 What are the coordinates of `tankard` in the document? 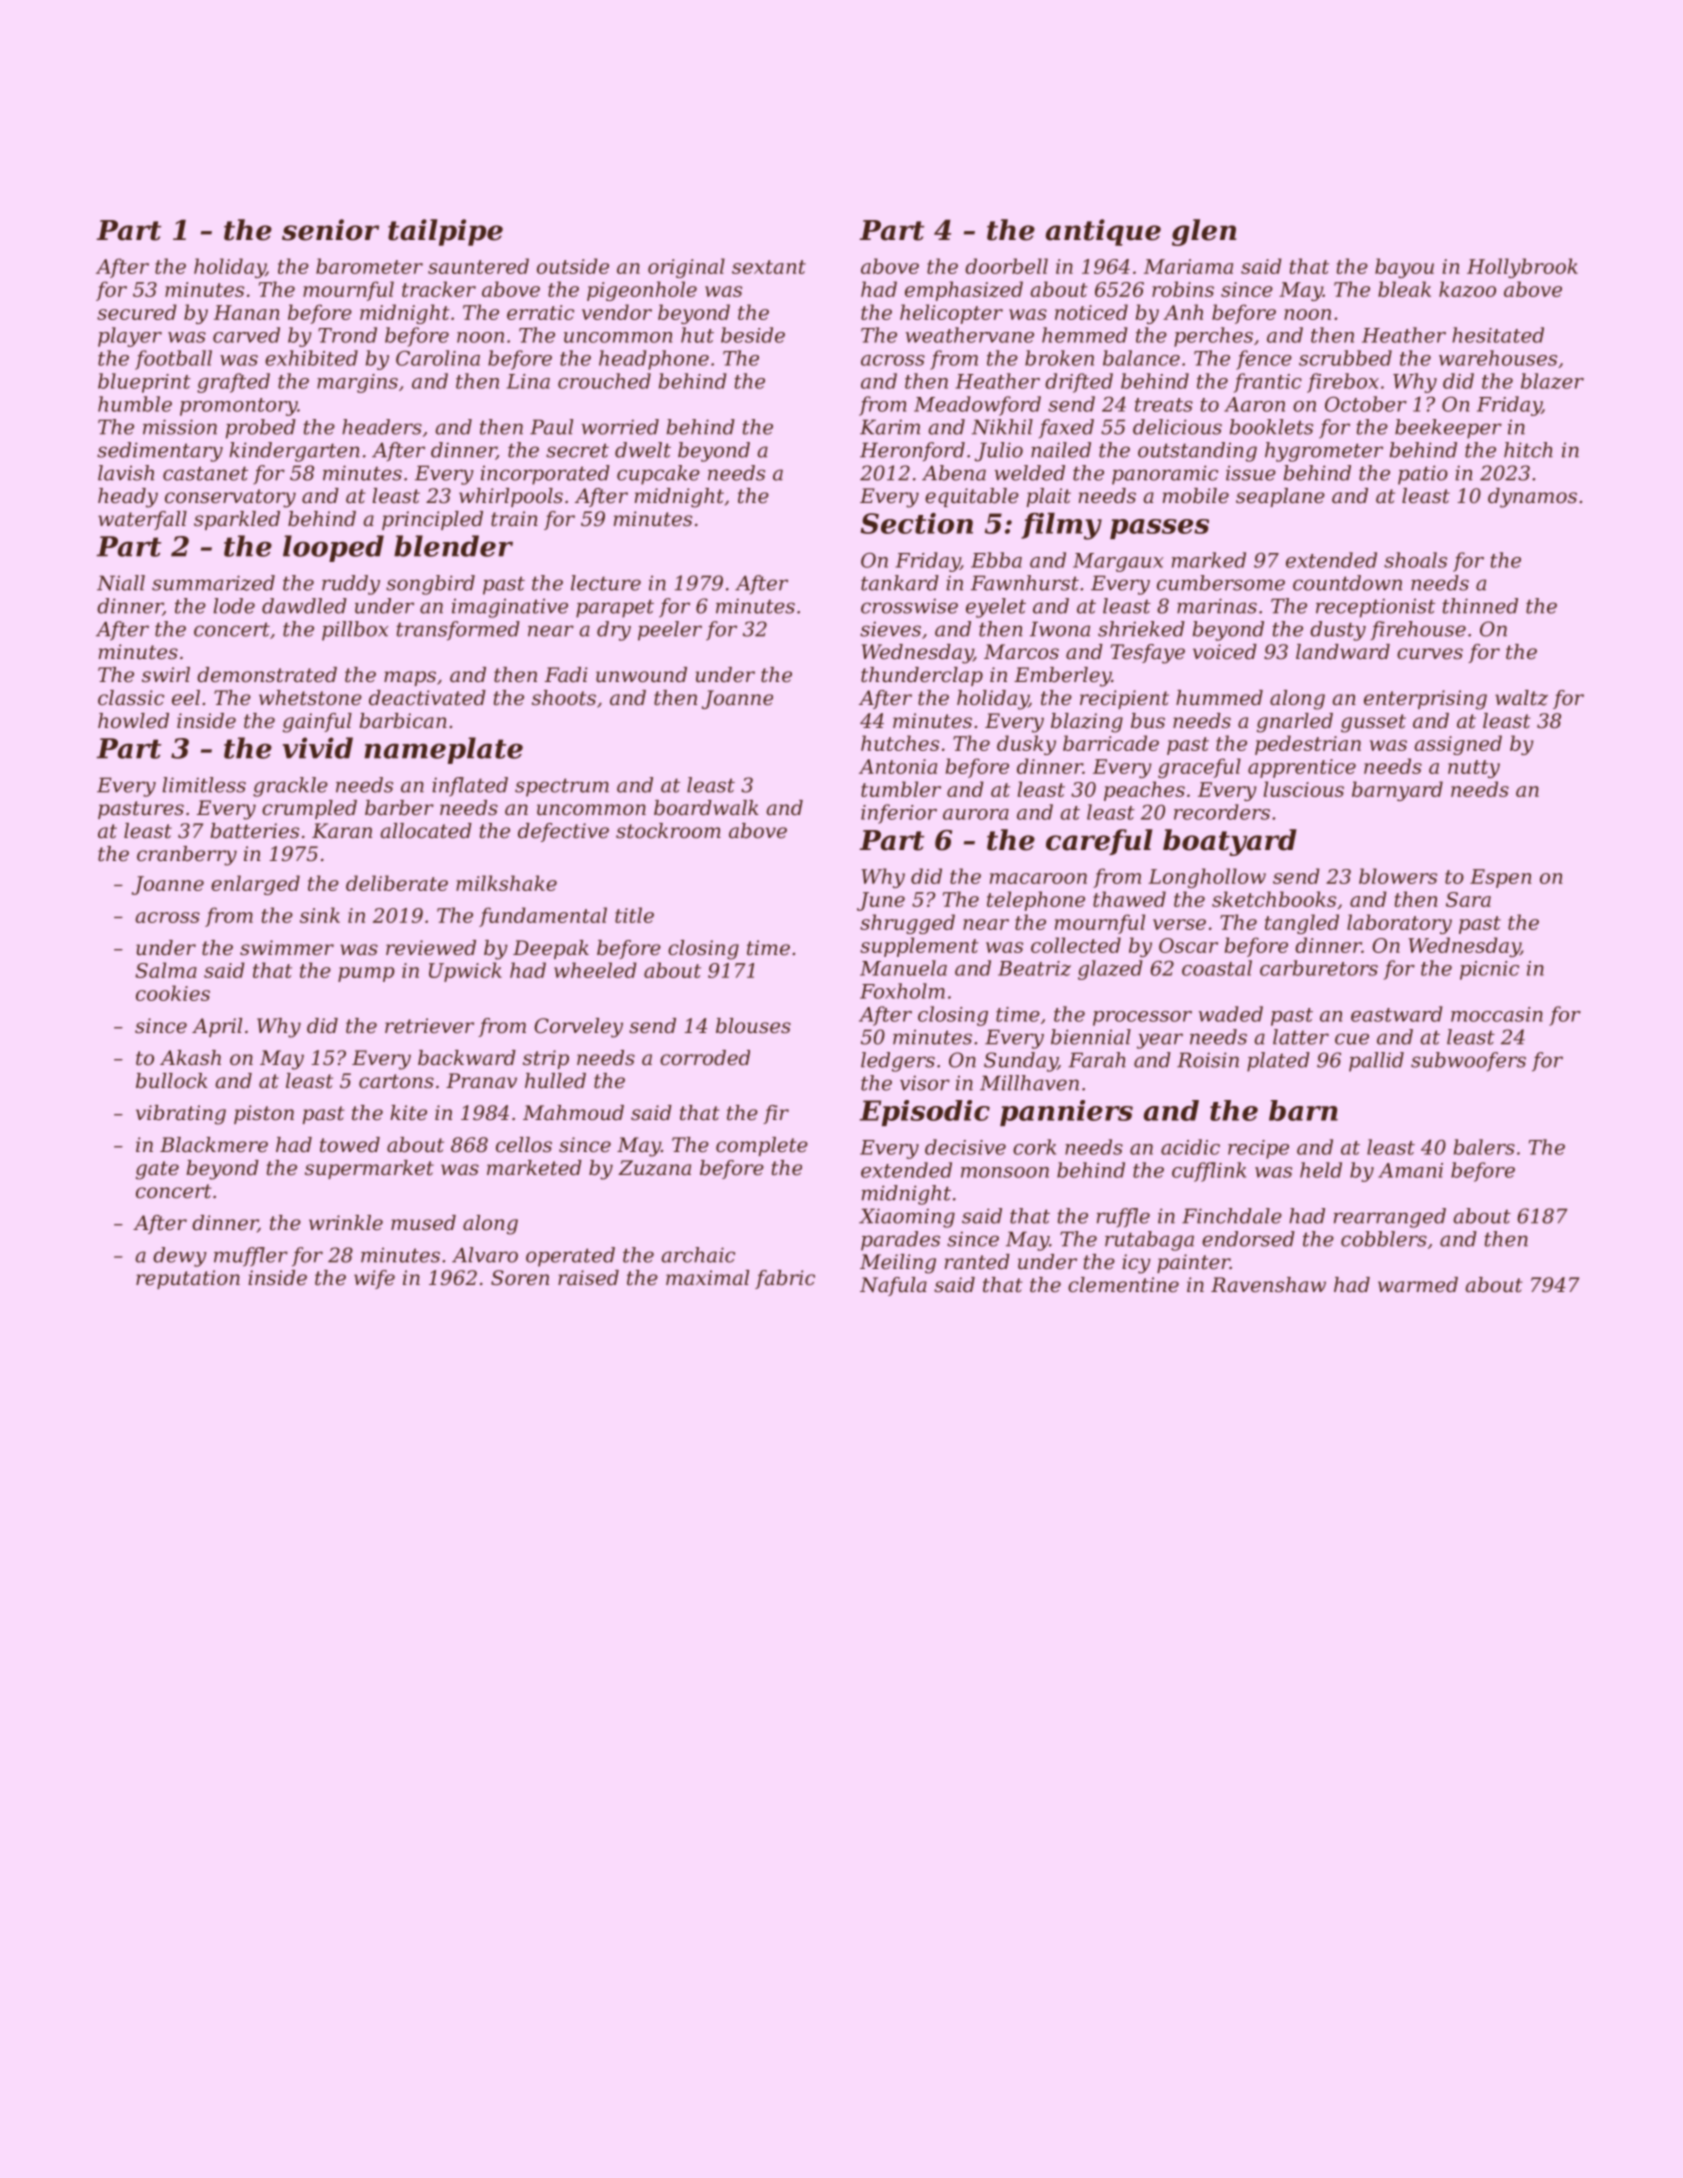 It's located at (900, 583).
